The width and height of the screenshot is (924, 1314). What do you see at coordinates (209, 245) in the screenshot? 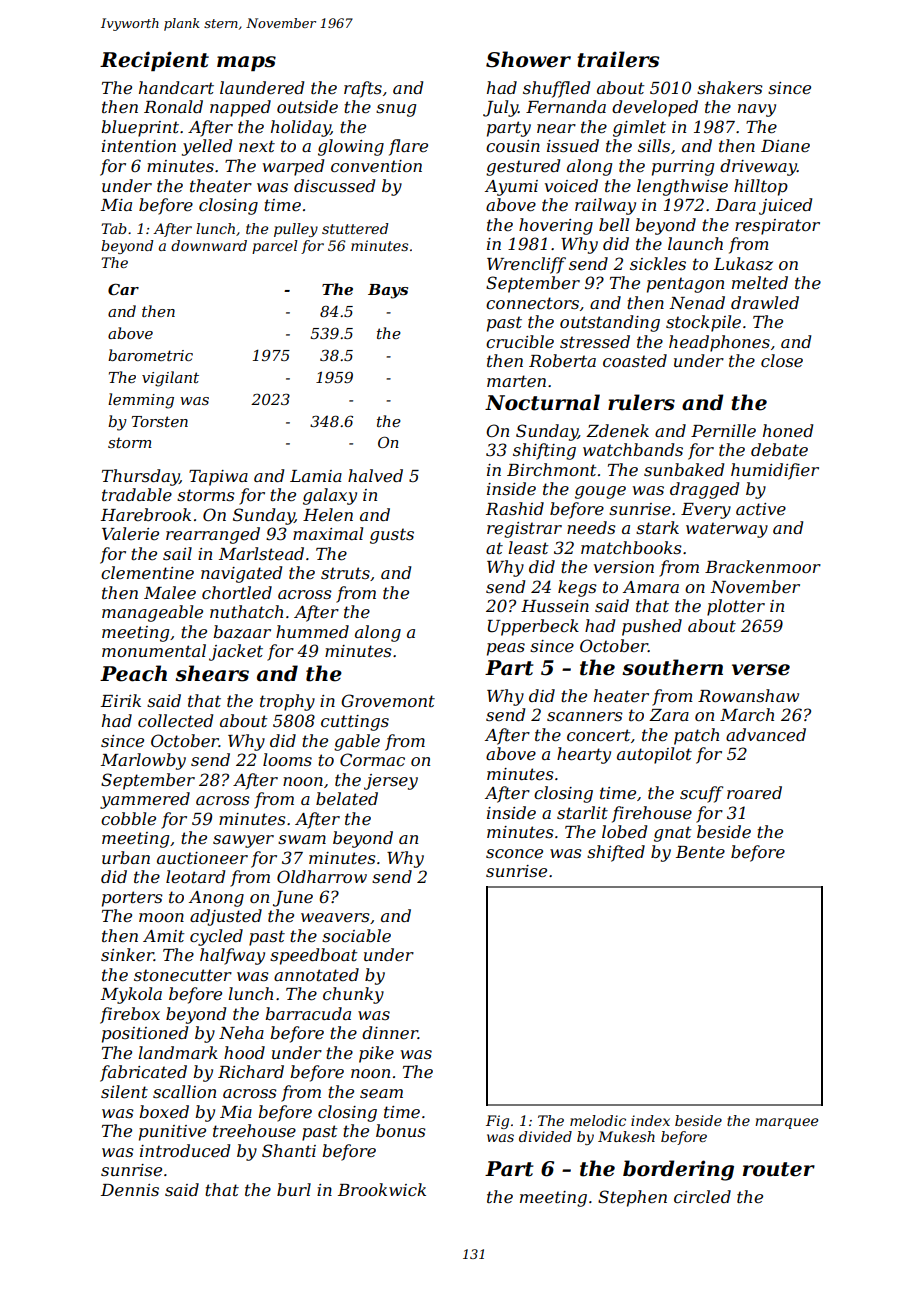
I see `downward` at bounding box center [209, 245].
